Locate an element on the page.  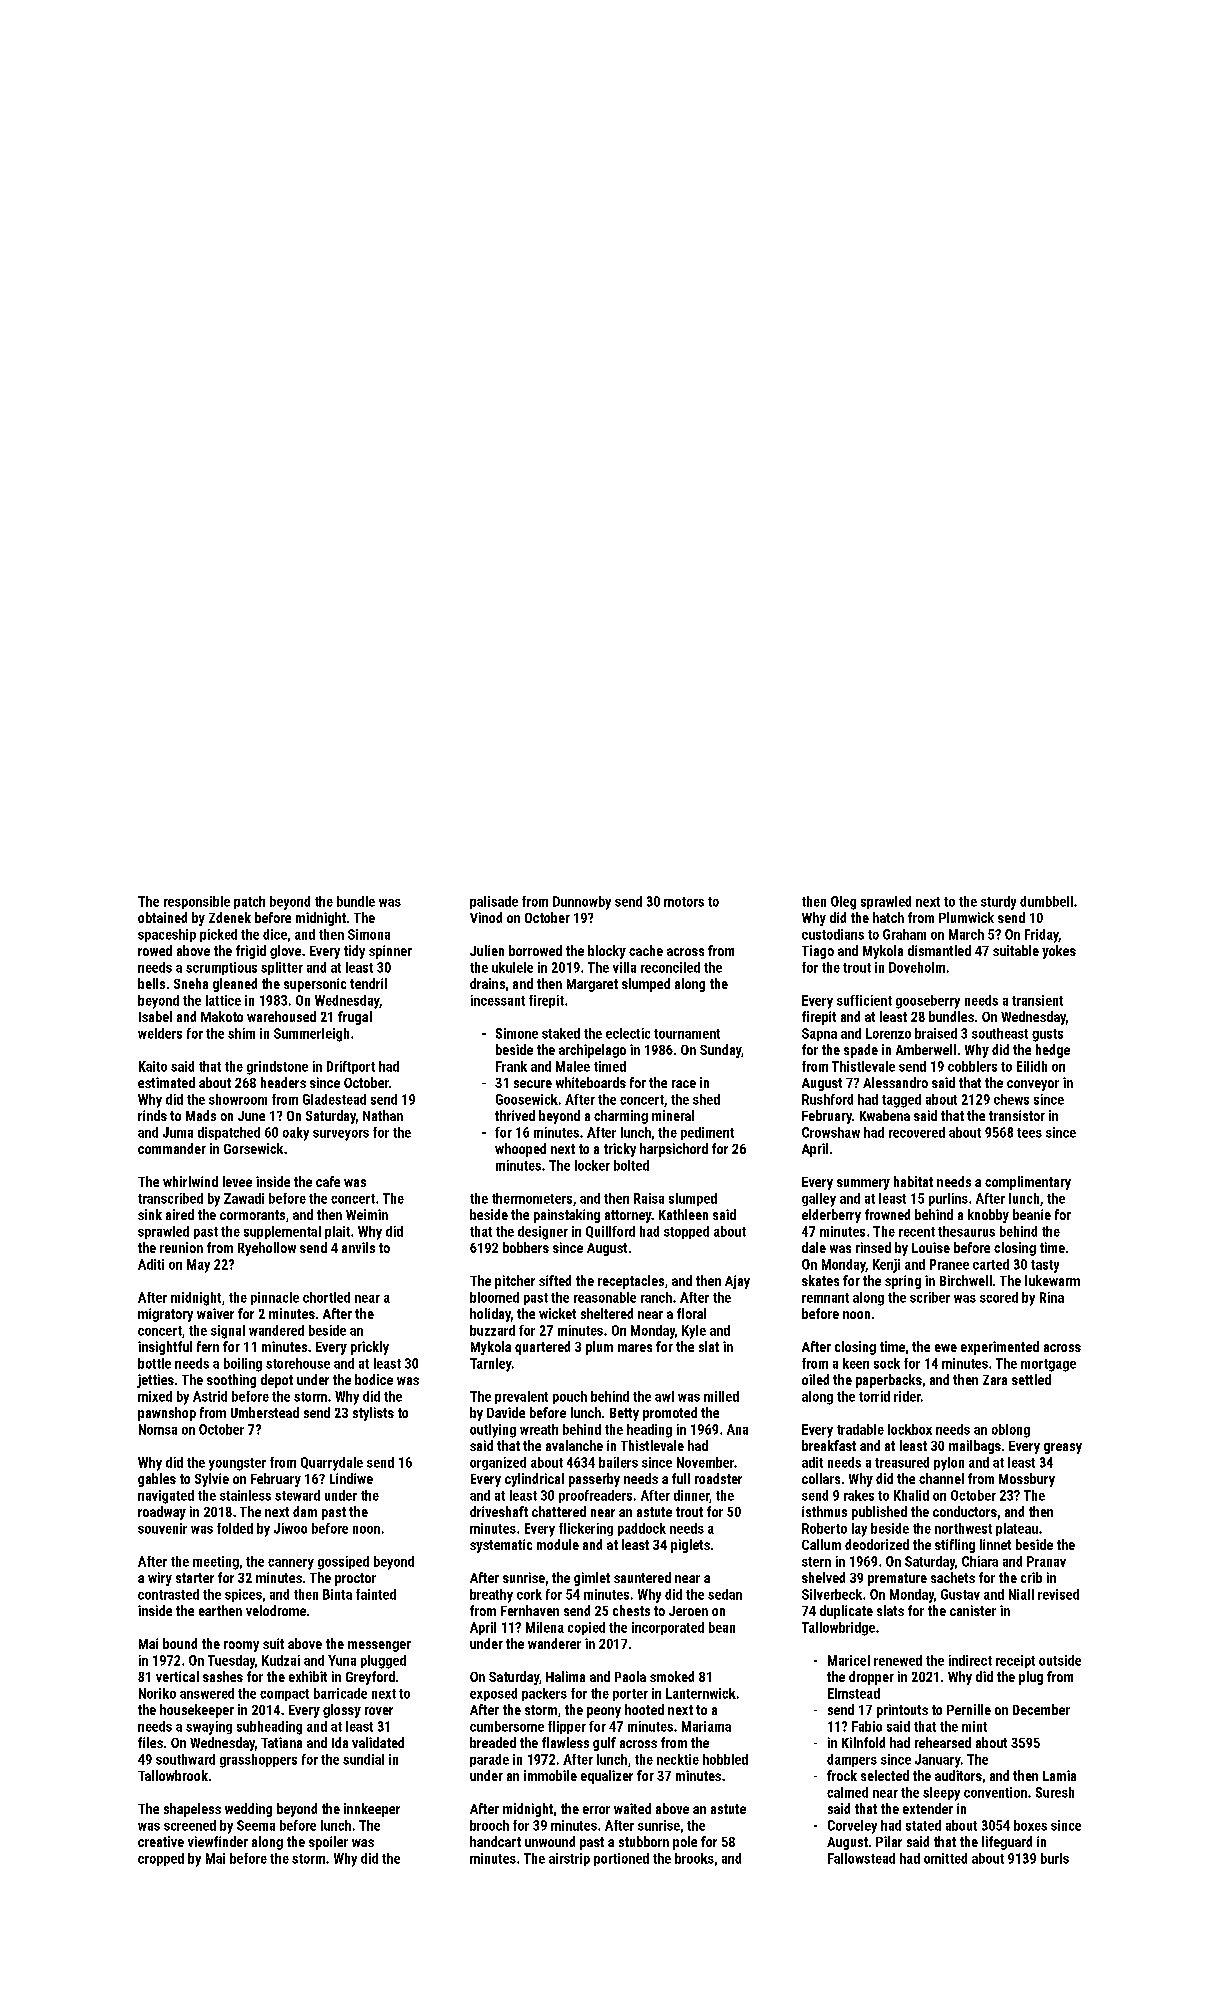
showroom is located at coordinates (238, 1099).
